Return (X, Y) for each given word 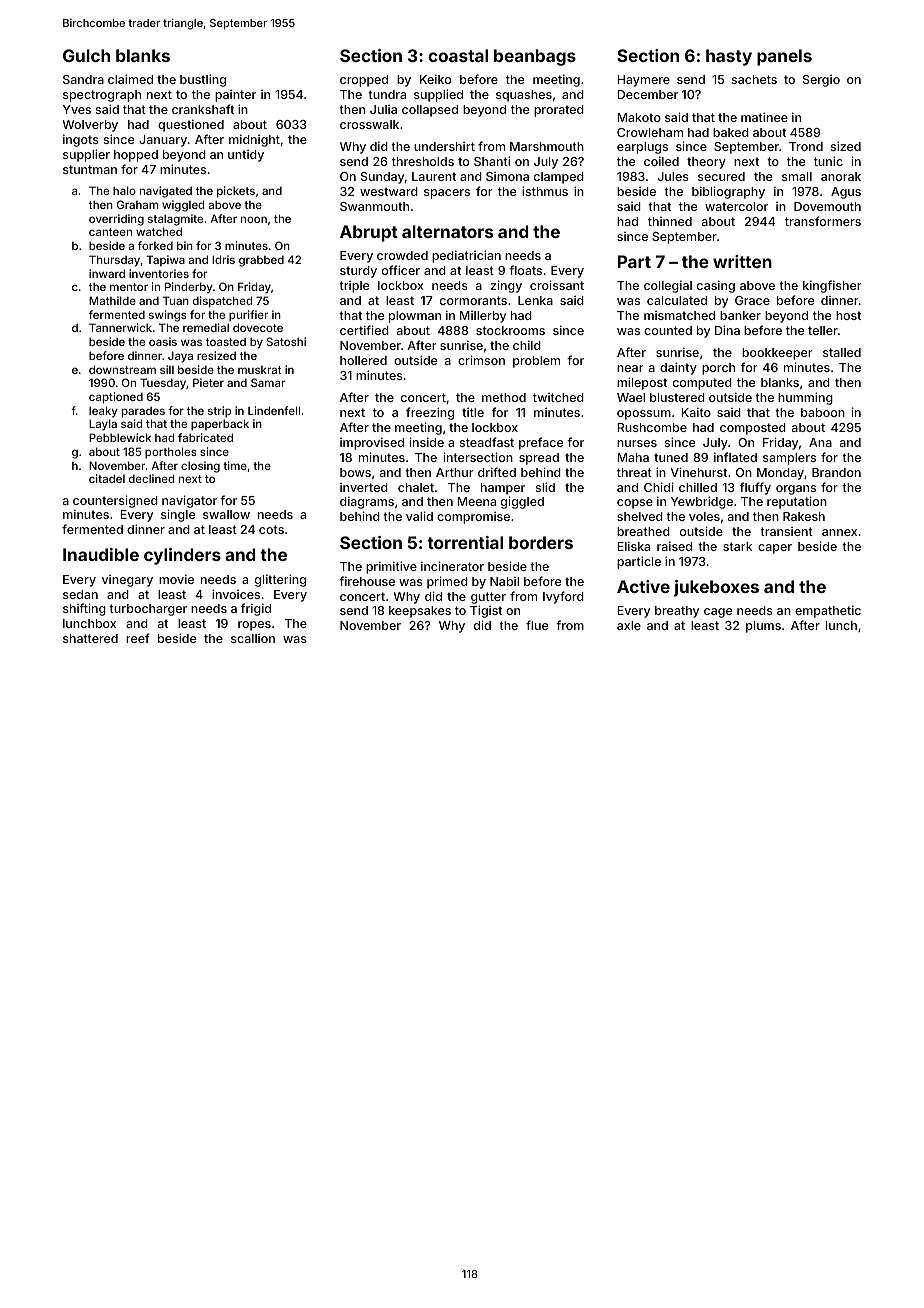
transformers (823, 221)
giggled (522, 502)
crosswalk (369, 124)
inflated (735, 457)
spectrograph (102, 96)
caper (775, 549)
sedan (80, 594)
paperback (220, 425)
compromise (473, 518)
